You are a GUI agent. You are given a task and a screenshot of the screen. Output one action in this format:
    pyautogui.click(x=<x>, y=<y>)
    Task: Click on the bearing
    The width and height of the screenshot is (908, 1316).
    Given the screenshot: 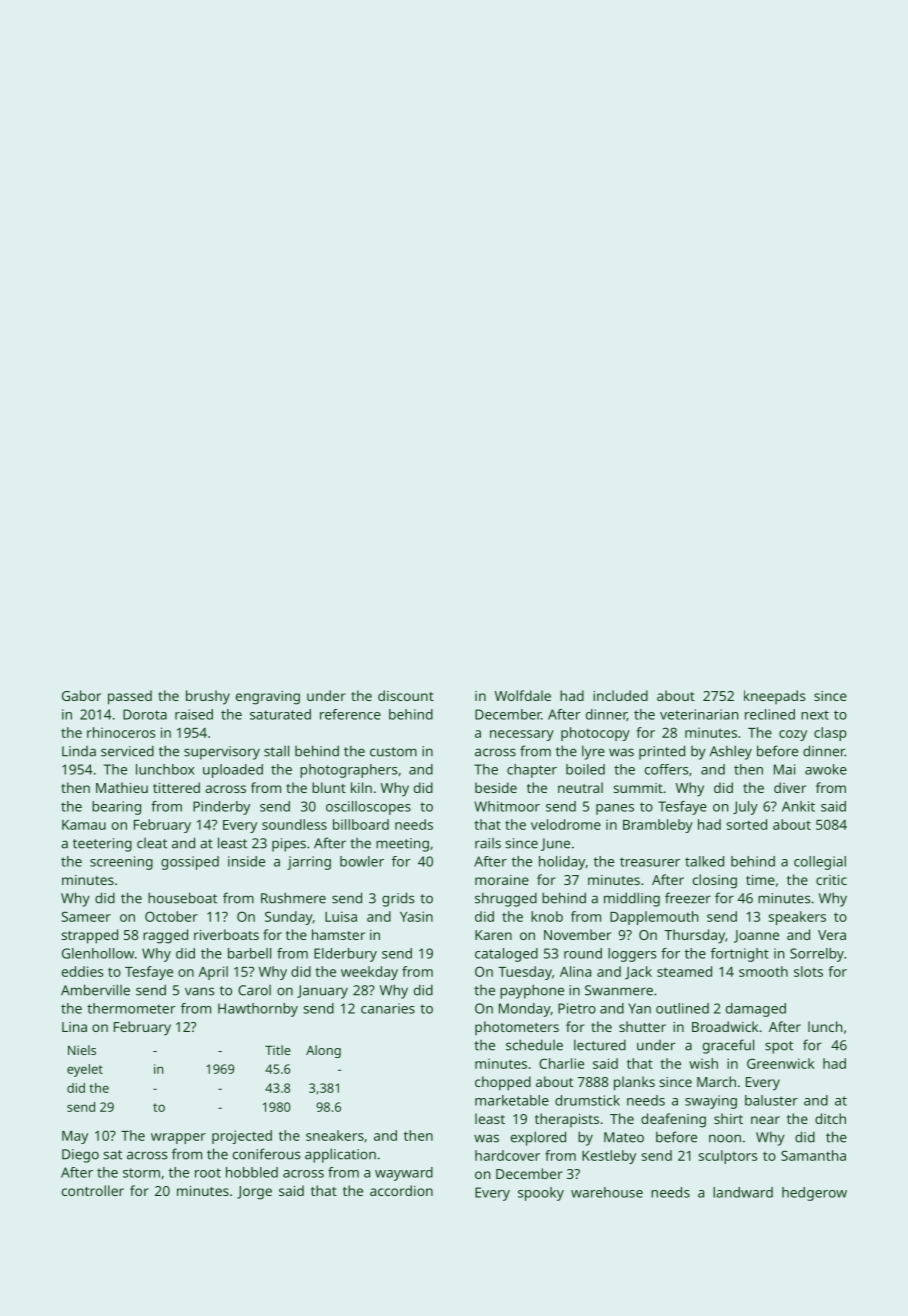 What is the action you would take?
    pyautogui.click(x=116, y=808)
